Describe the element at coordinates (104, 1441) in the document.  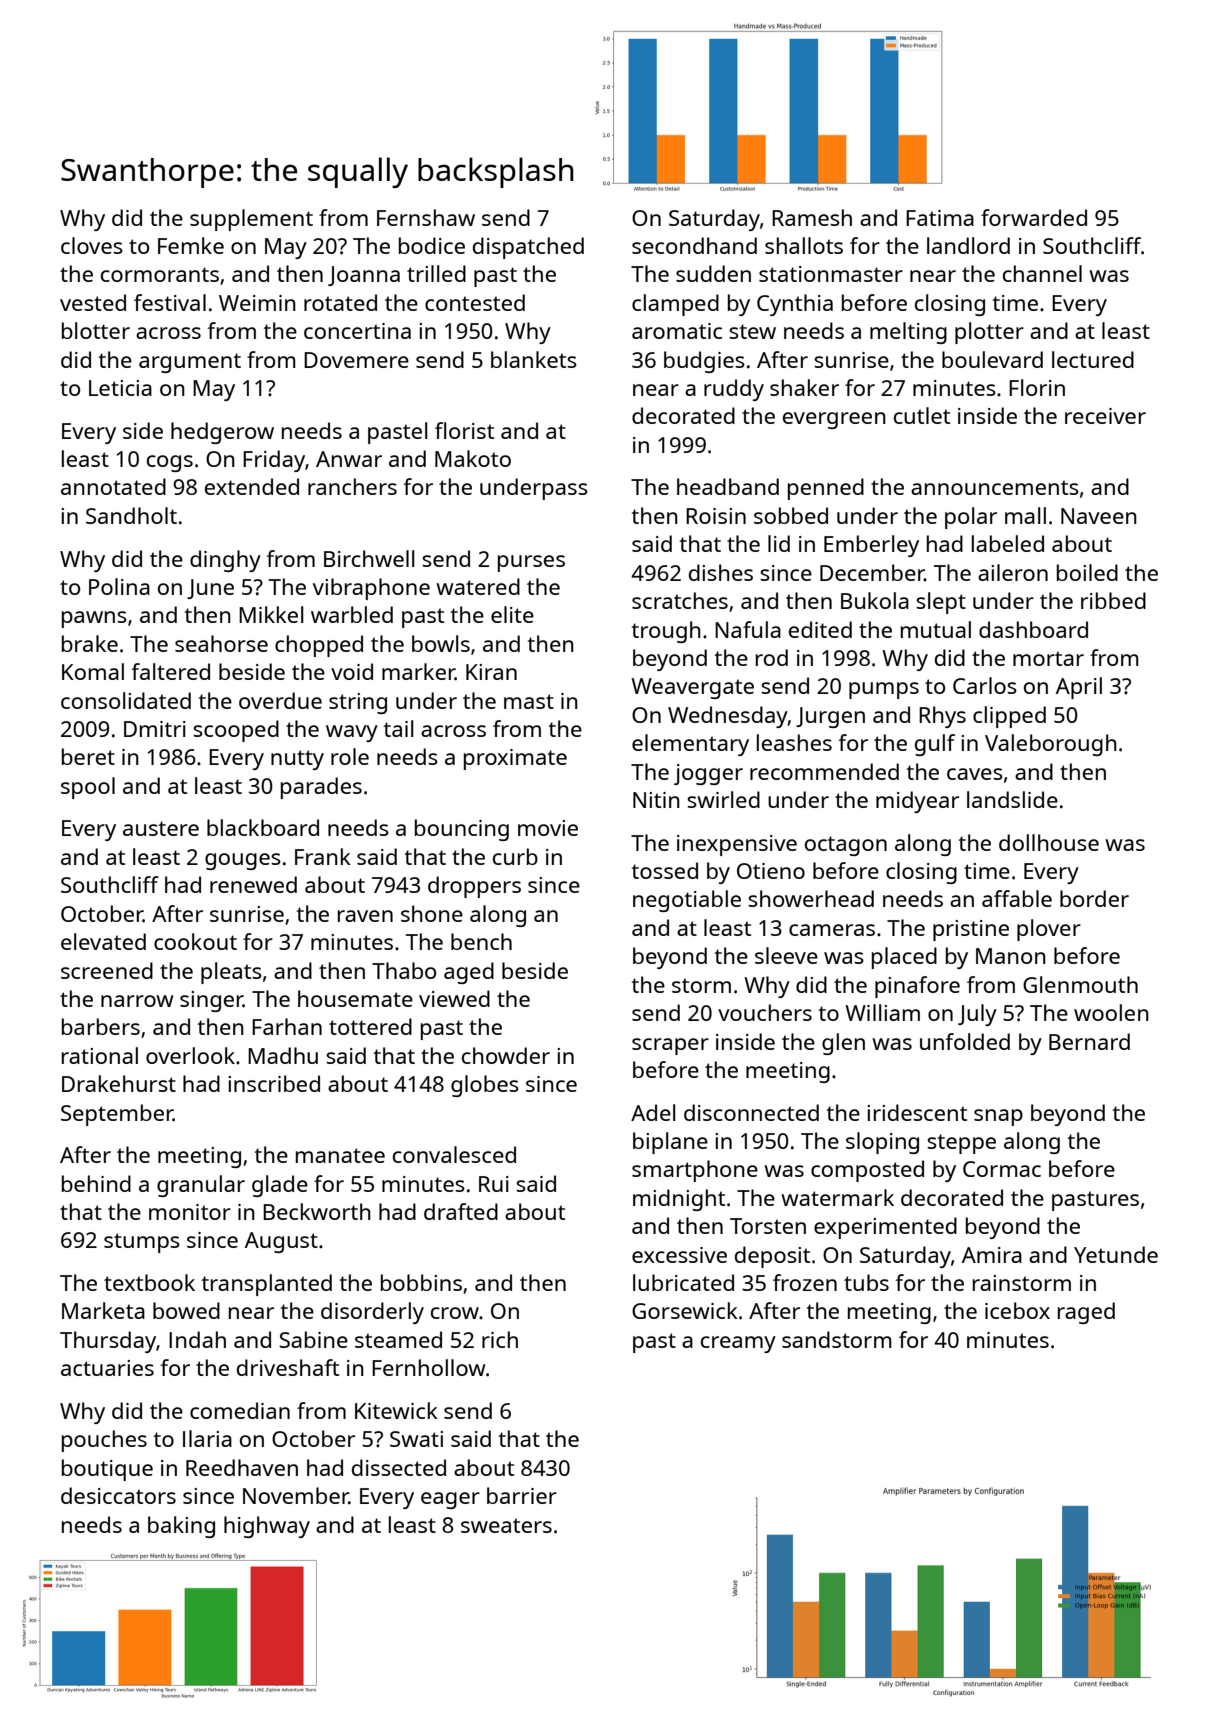
I see `pouches` at that location.
